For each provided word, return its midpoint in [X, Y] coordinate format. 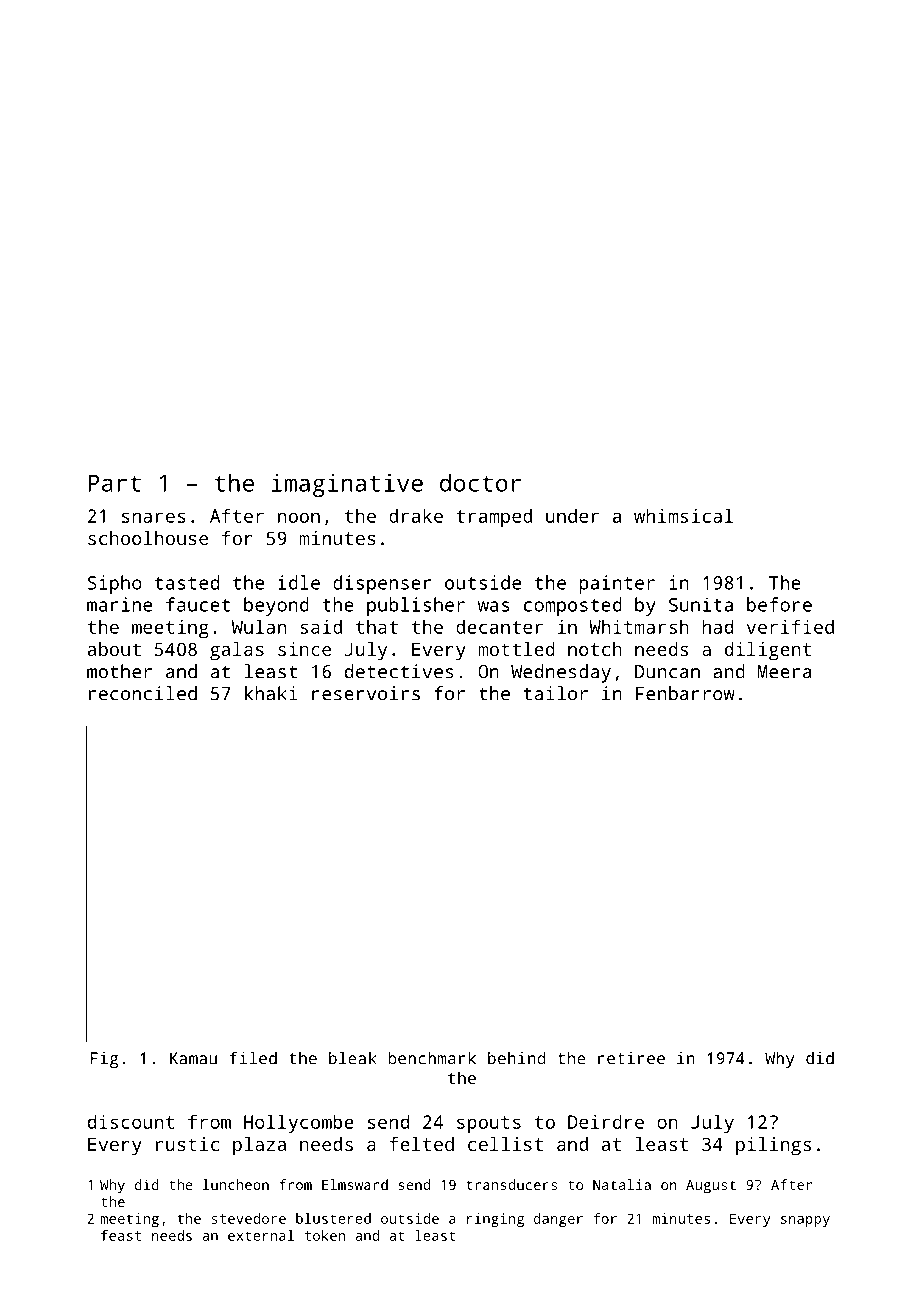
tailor [556, 693]
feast [121, 1235]
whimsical [683, 515]
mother [119, 671]
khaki [271, 693]
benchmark [432, 1058]
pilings [773, 1146]
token [325, 1235]
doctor [480, 482]
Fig [104, 1060]
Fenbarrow [685, 693]
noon [299, 517]
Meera [784, 672]
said [321, 626]
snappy [805, 1221]
